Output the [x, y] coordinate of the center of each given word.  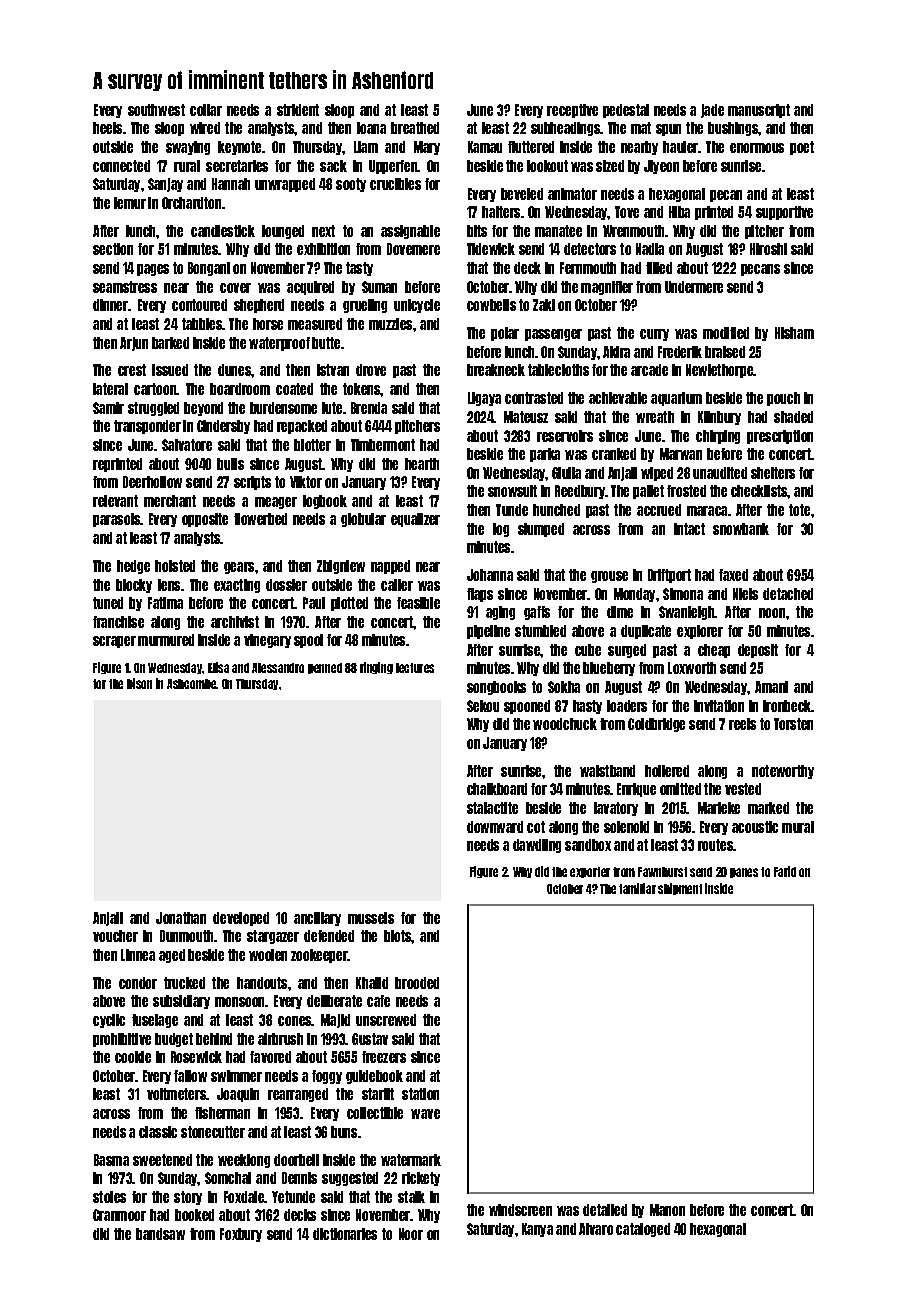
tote [799, 510]
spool [308, 641]
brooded [417, 983]
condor [138, 983]
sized [610, 166]
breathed [415, 128]
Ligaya [484, 399]
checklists [759, 491]
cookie [133, 1057]
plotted [349, 604]
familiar [637, 888]
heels [107, 128]
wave [425, 1114]
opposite [205, 520]
